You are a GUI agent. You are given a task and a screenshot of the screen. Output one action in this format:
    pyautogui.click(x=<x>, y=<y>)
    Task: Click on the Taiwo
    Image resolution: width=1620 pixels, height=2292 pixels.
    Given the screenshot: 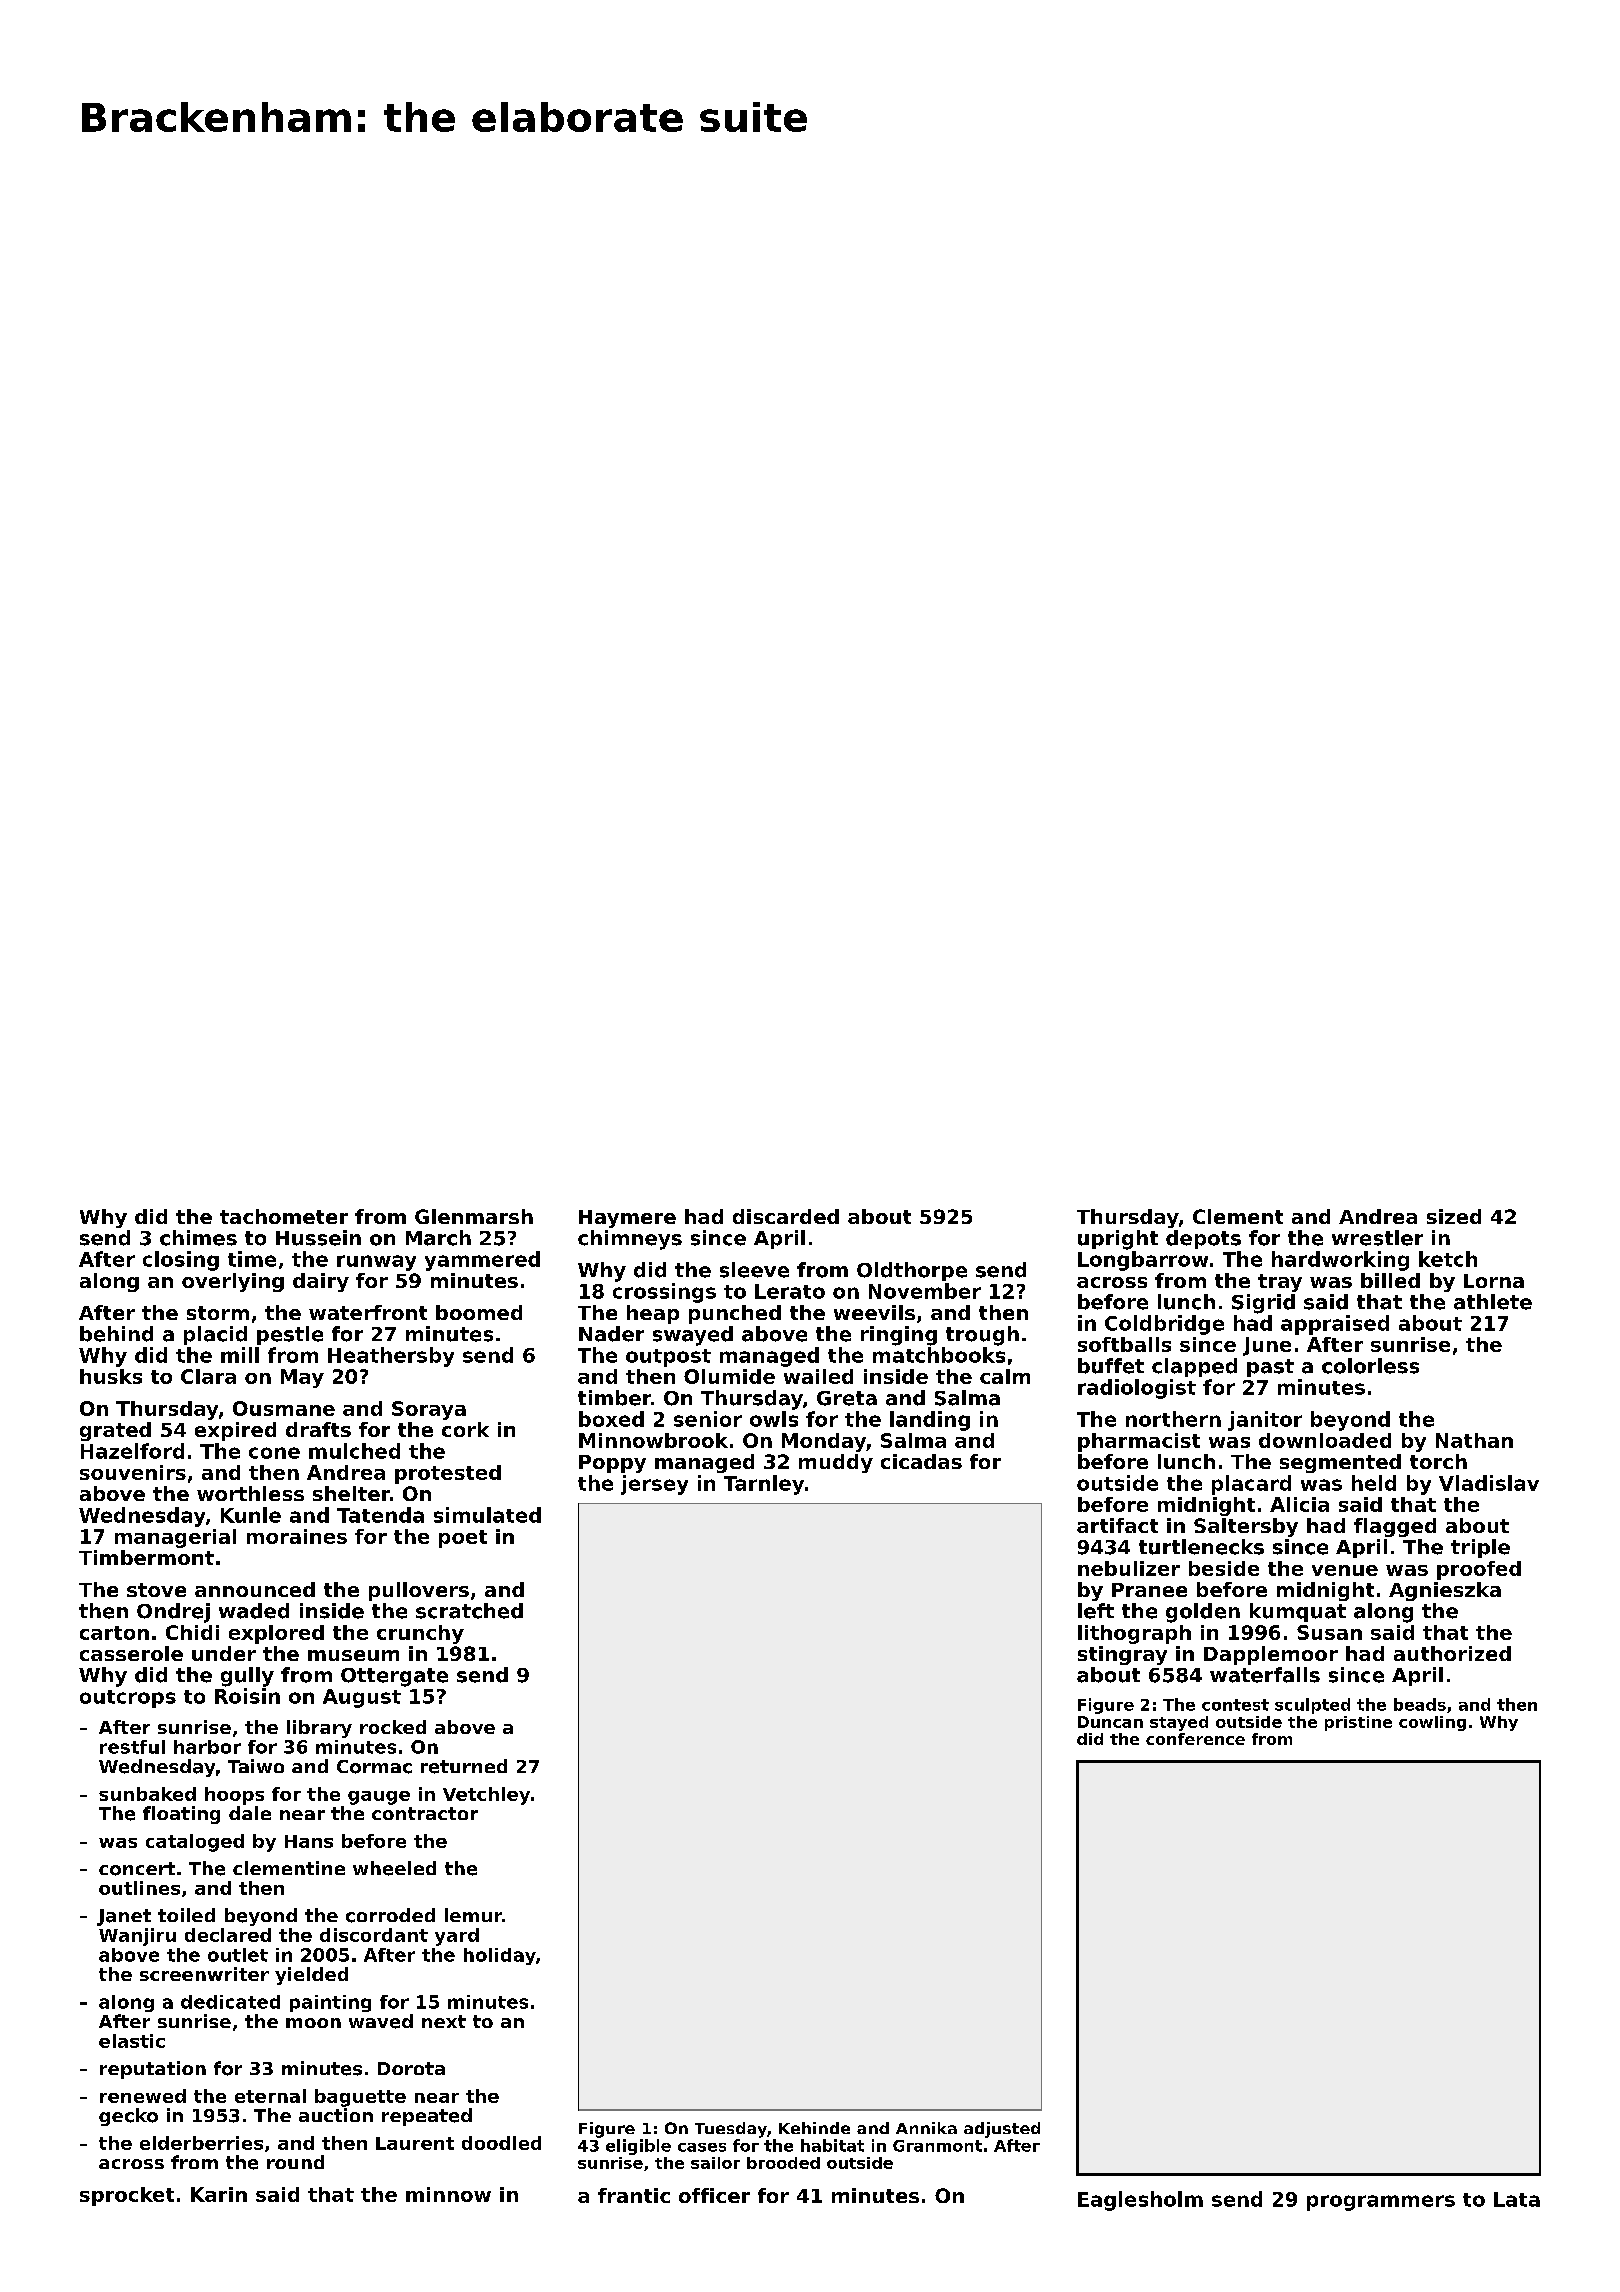 What is the action you would take?
    pyautogui.click(x=256, y=1766)
